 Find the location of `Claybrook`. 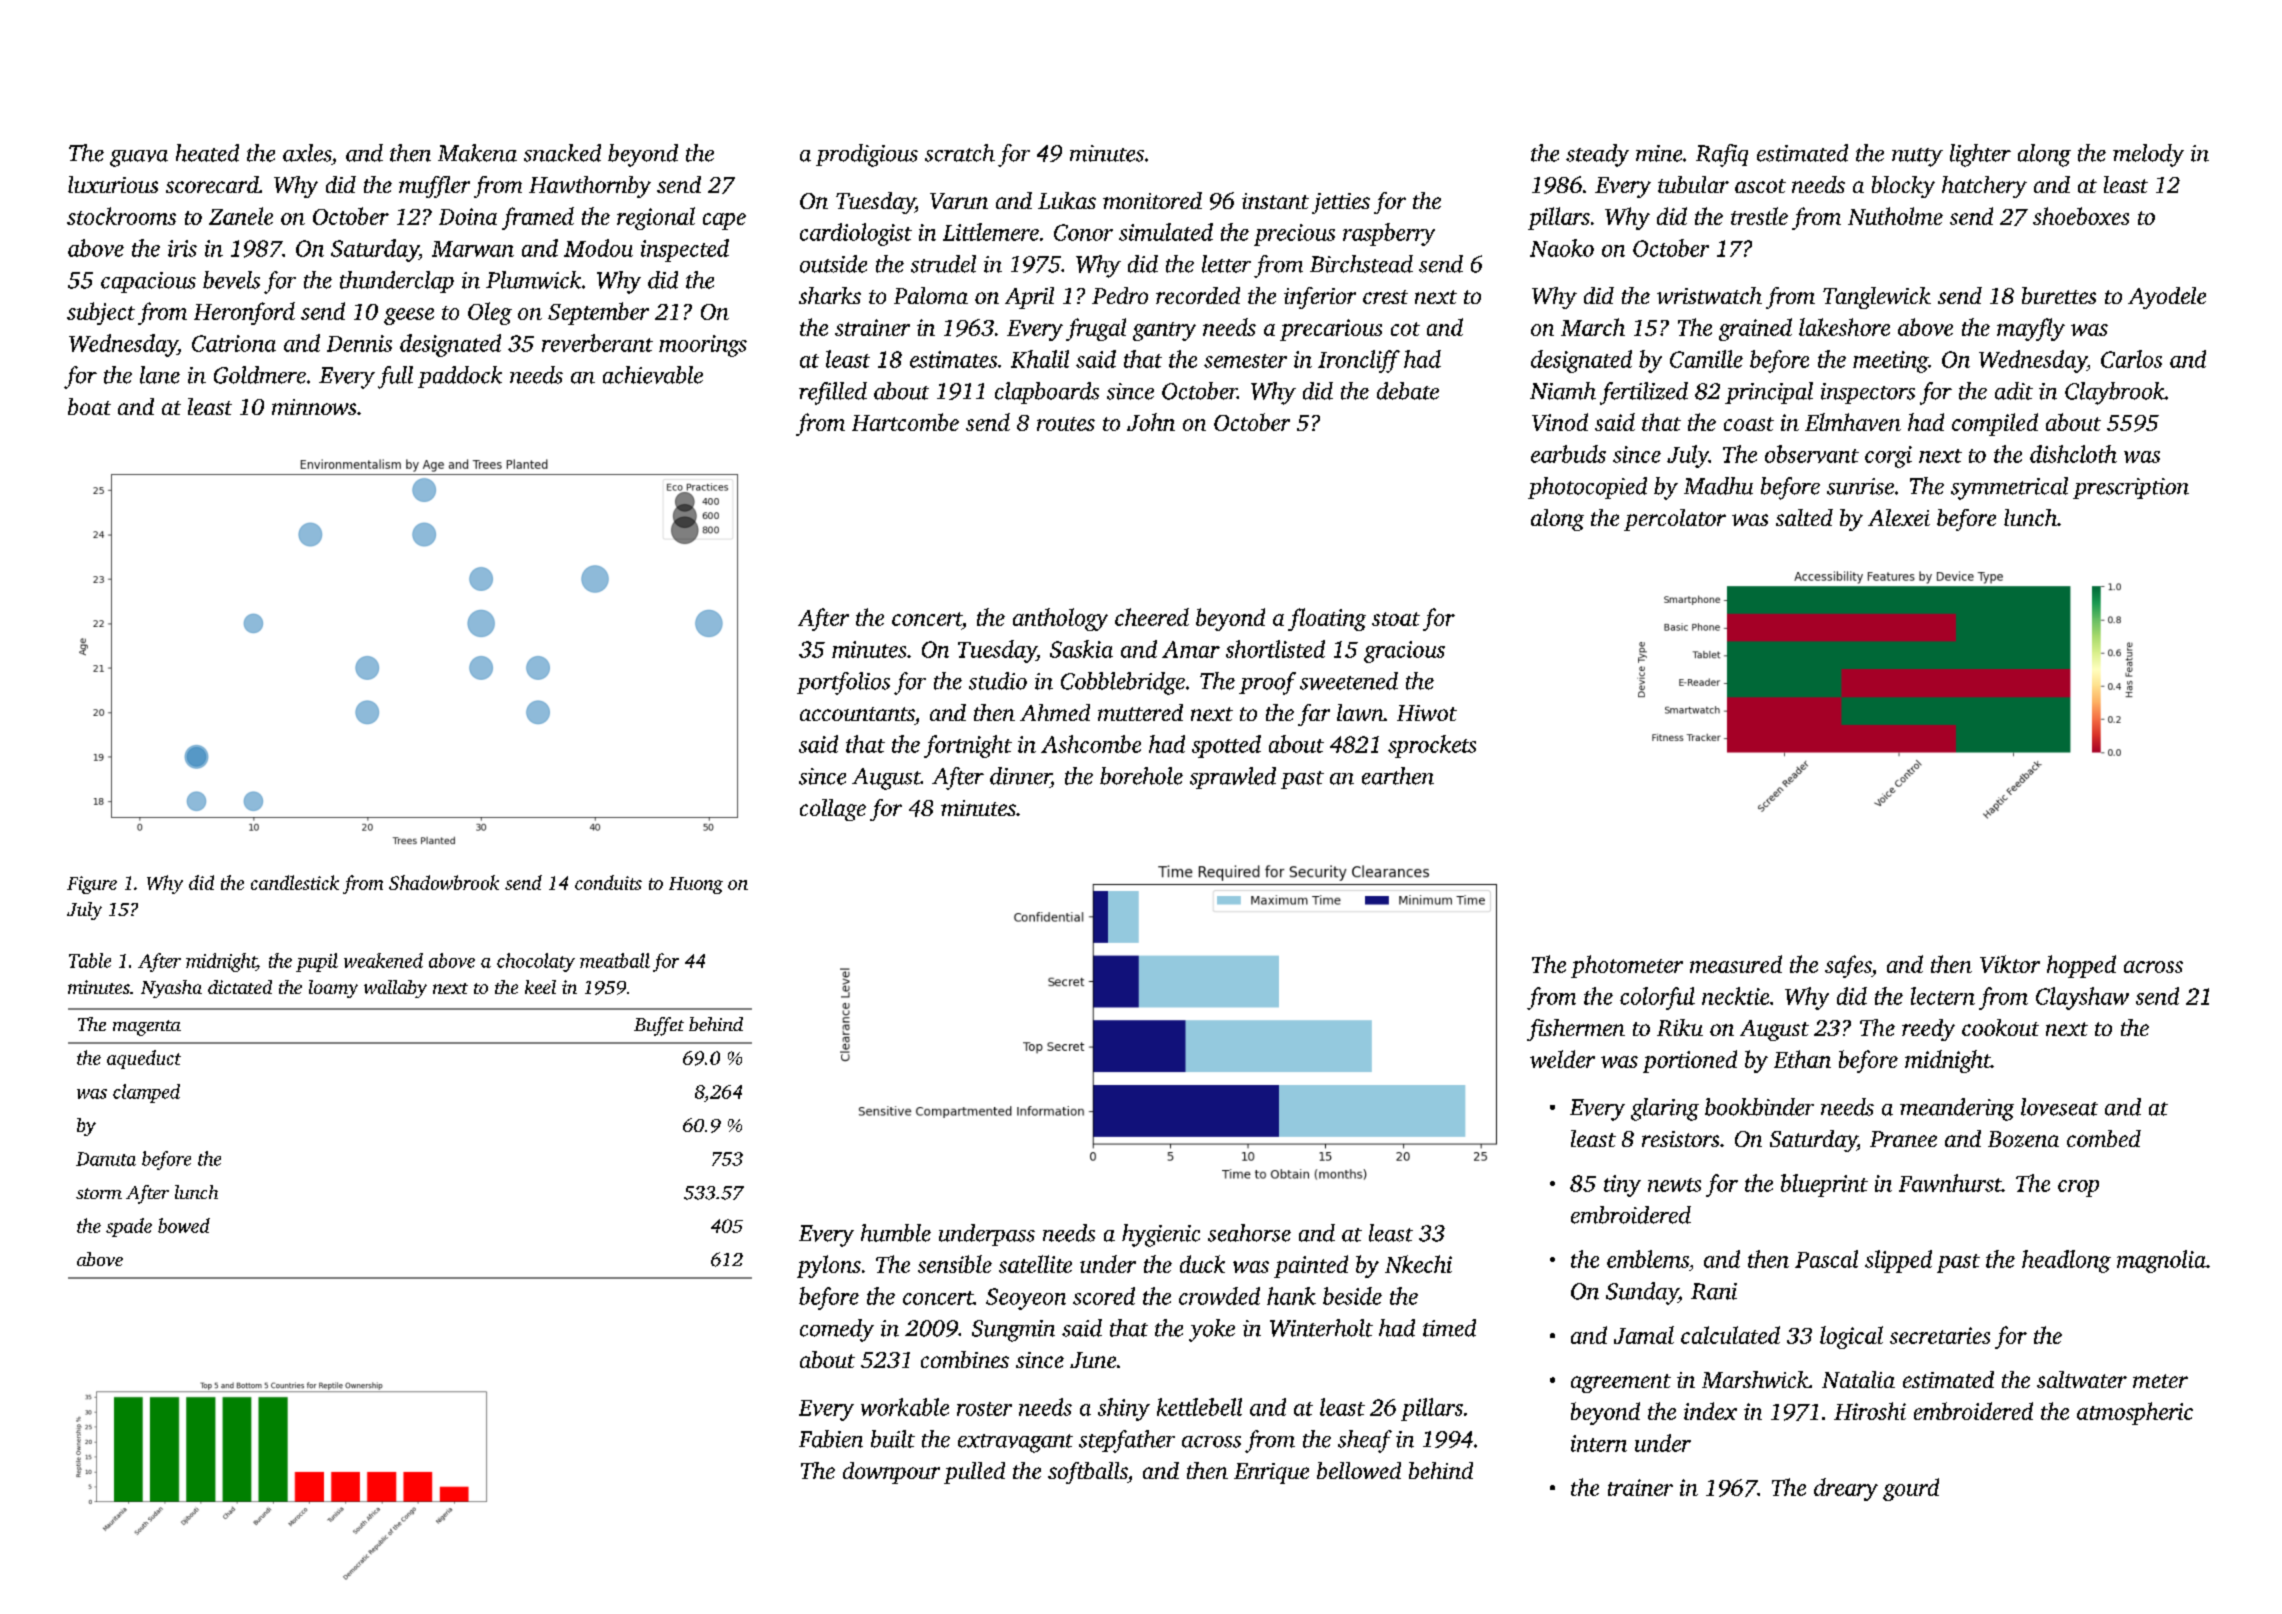

Claybrook is located at coordinates (2115, 393).
